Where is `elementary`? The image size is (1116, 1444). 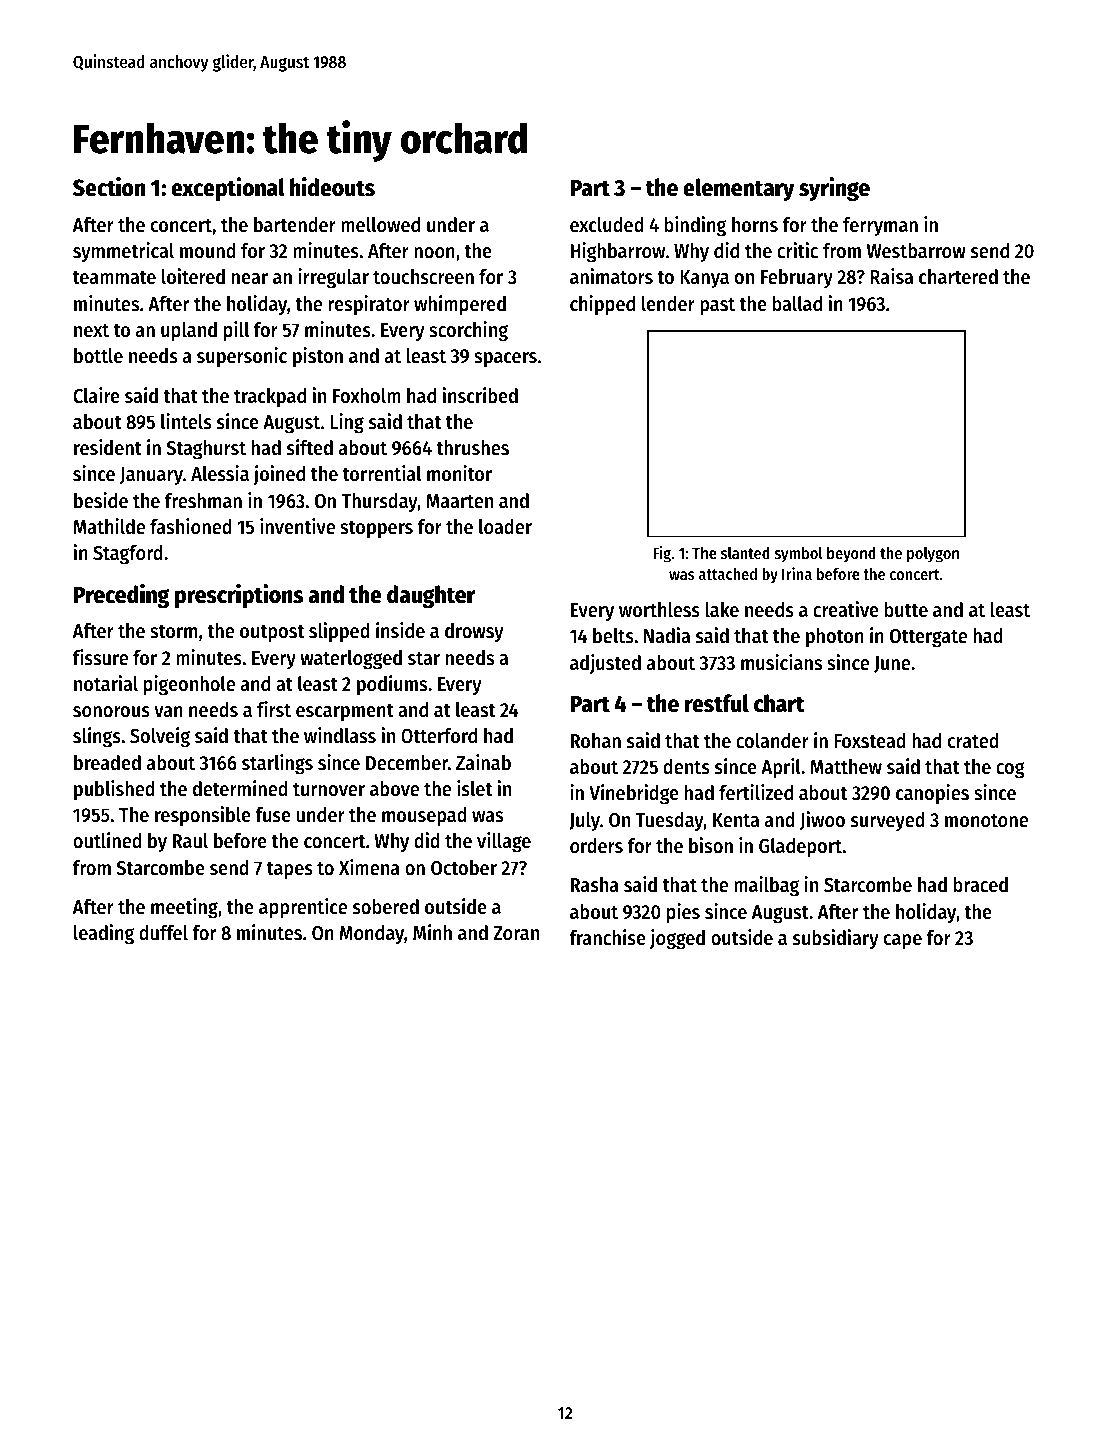
elementary is located at coordinates (738, 189).
